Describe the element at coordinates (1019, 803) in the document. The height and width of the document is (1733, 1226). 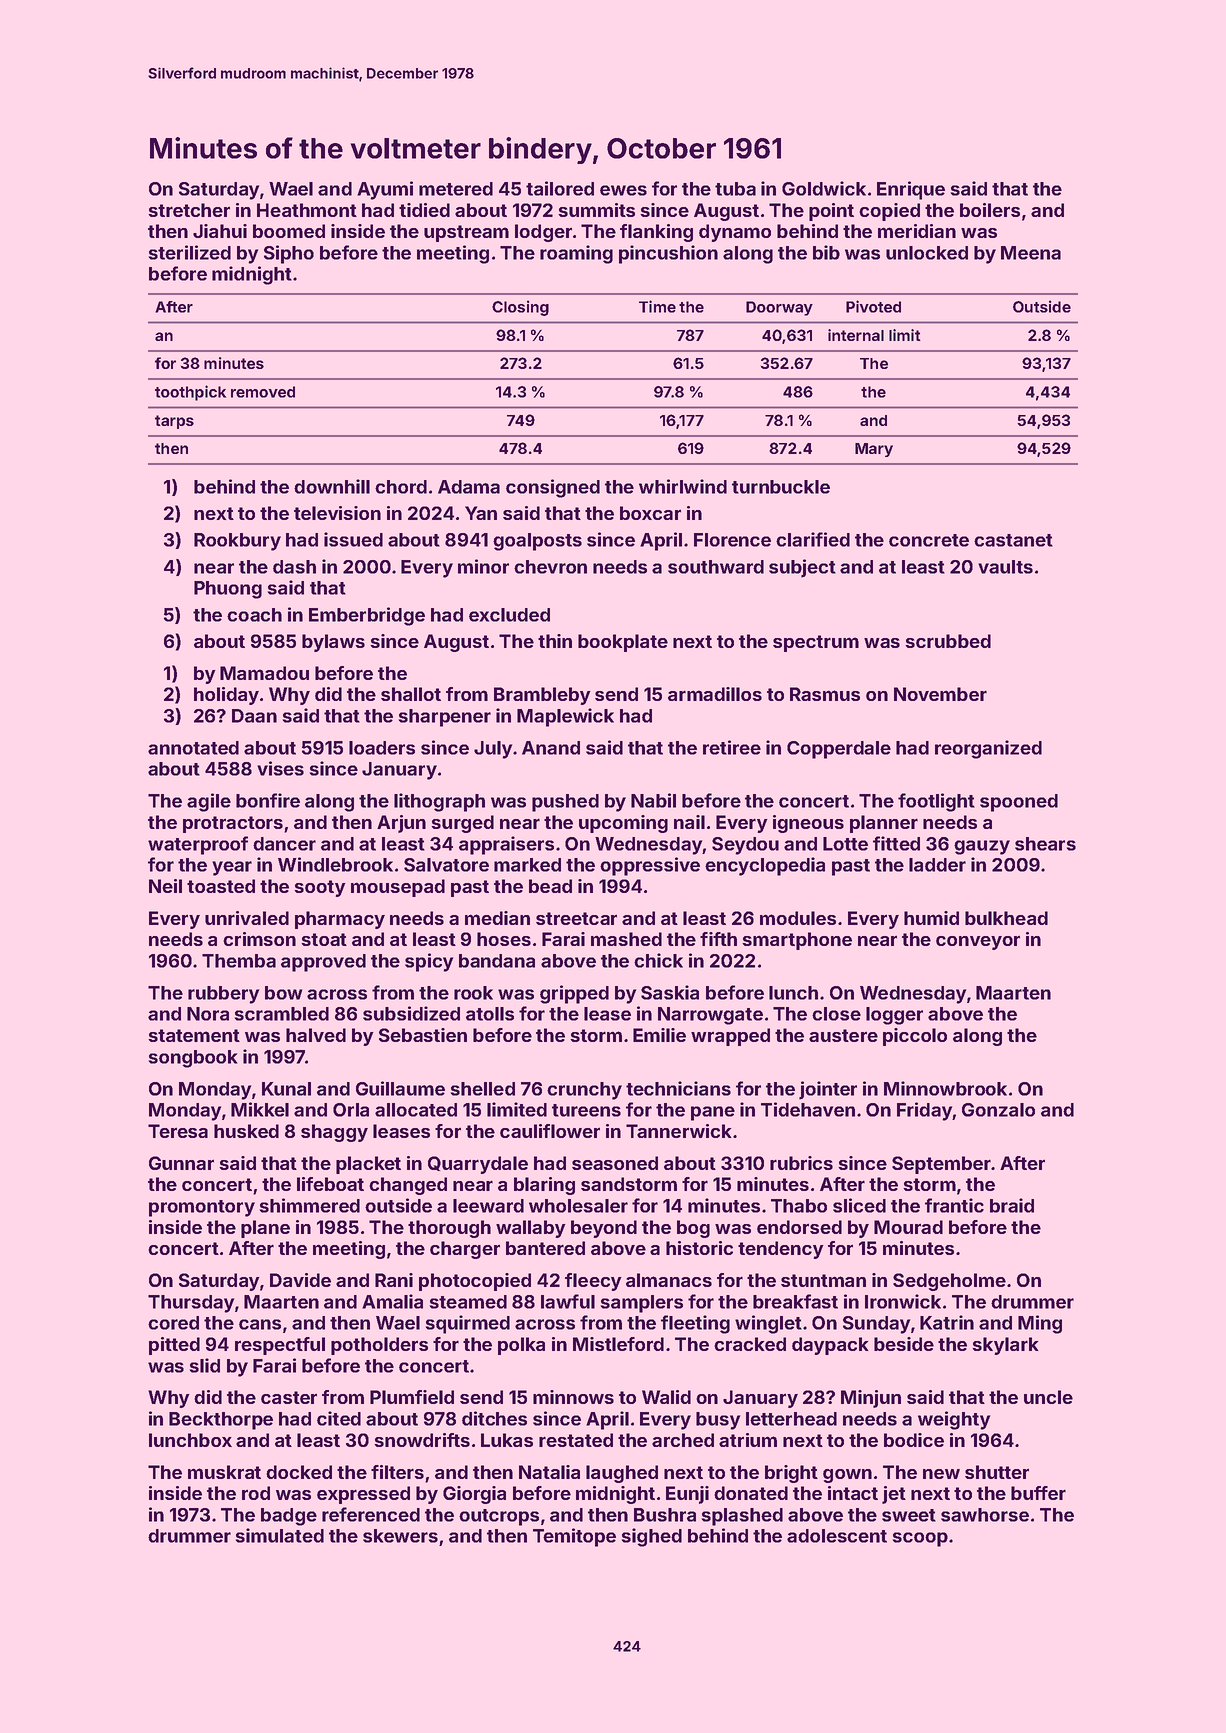
I see `spooned` at that location.
